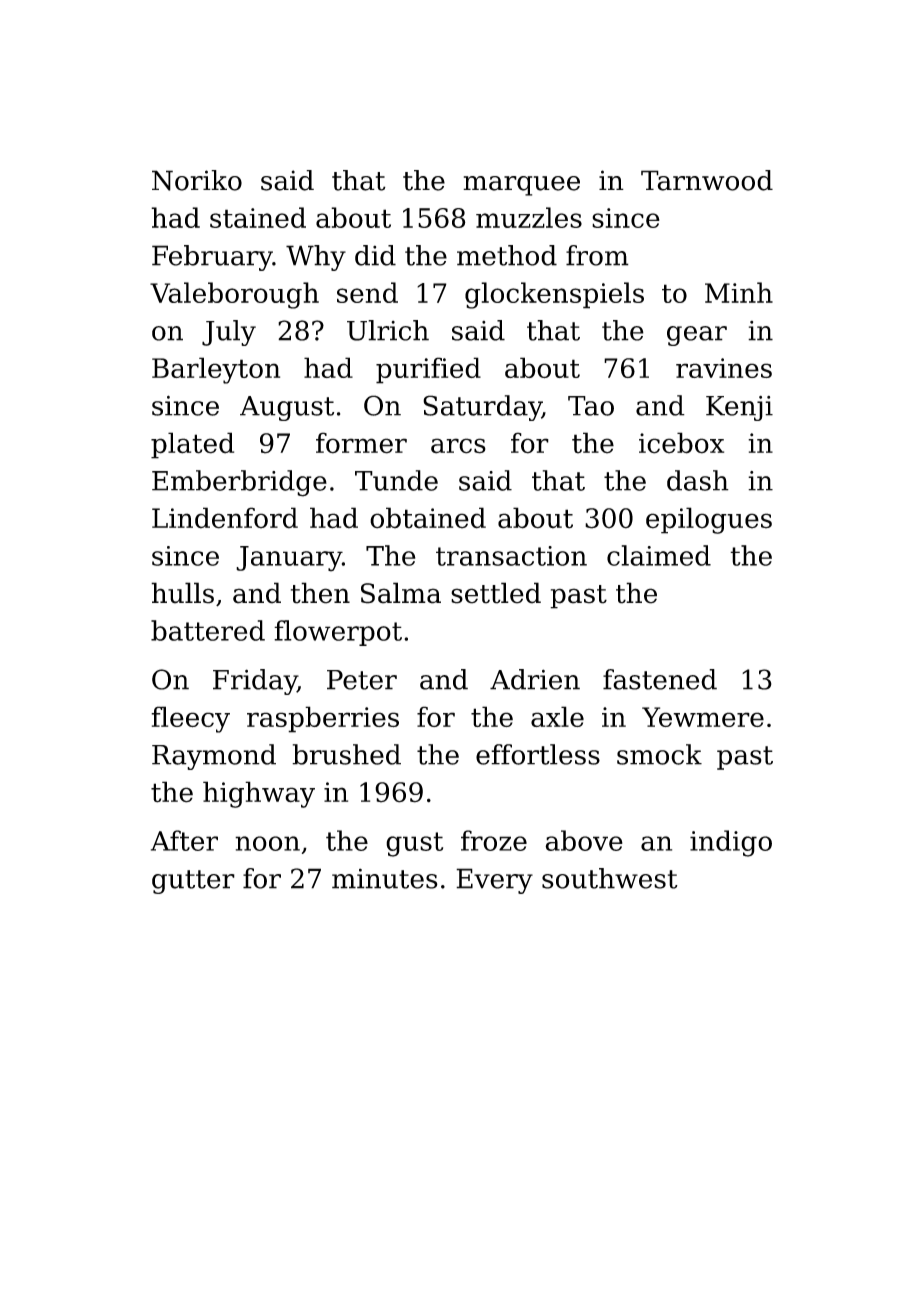  I want to click on claimed, so click(659, 555).
